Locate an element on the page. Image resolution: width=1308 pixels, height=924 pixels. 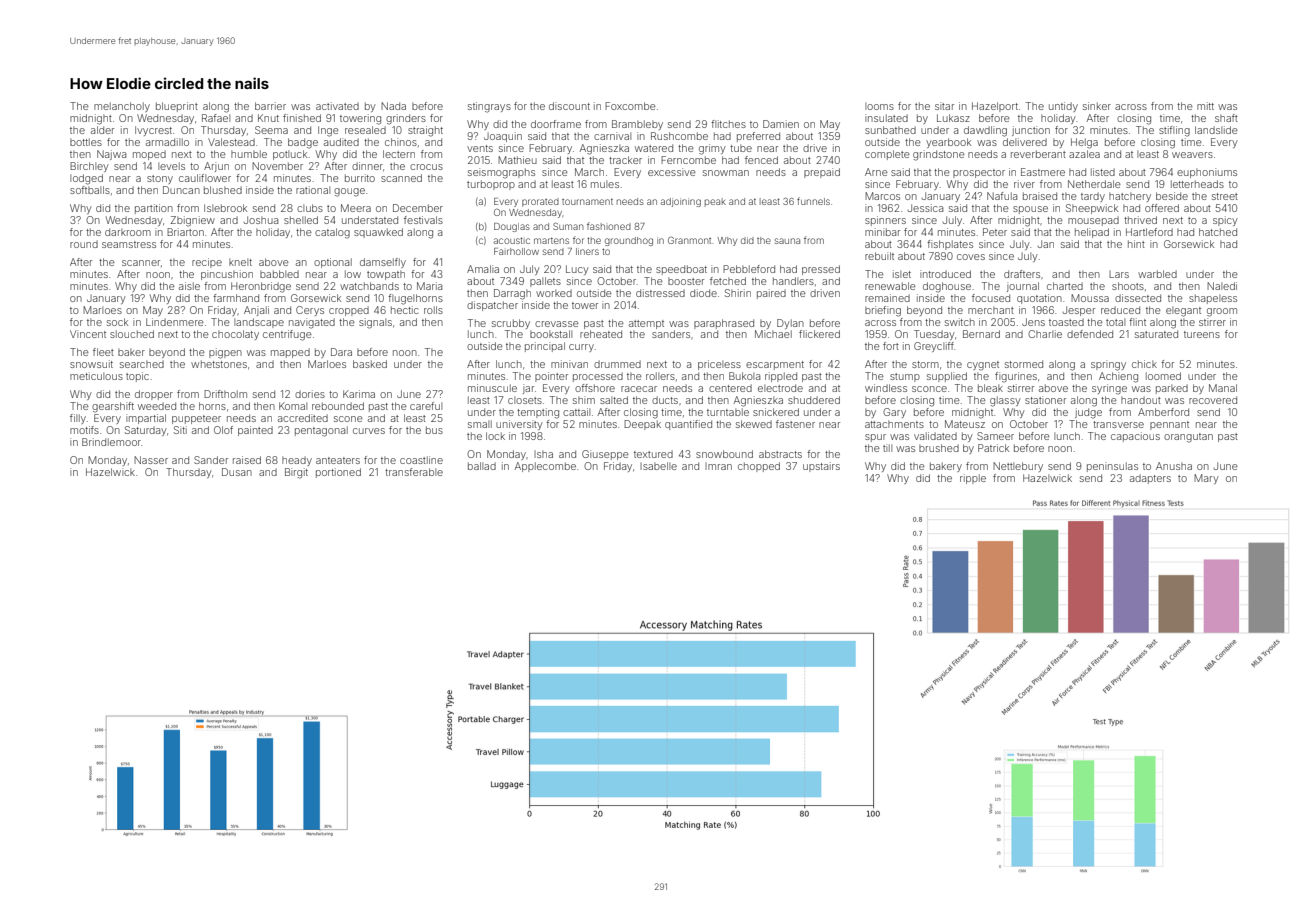
Gary is located at coordinates (894, 413).
